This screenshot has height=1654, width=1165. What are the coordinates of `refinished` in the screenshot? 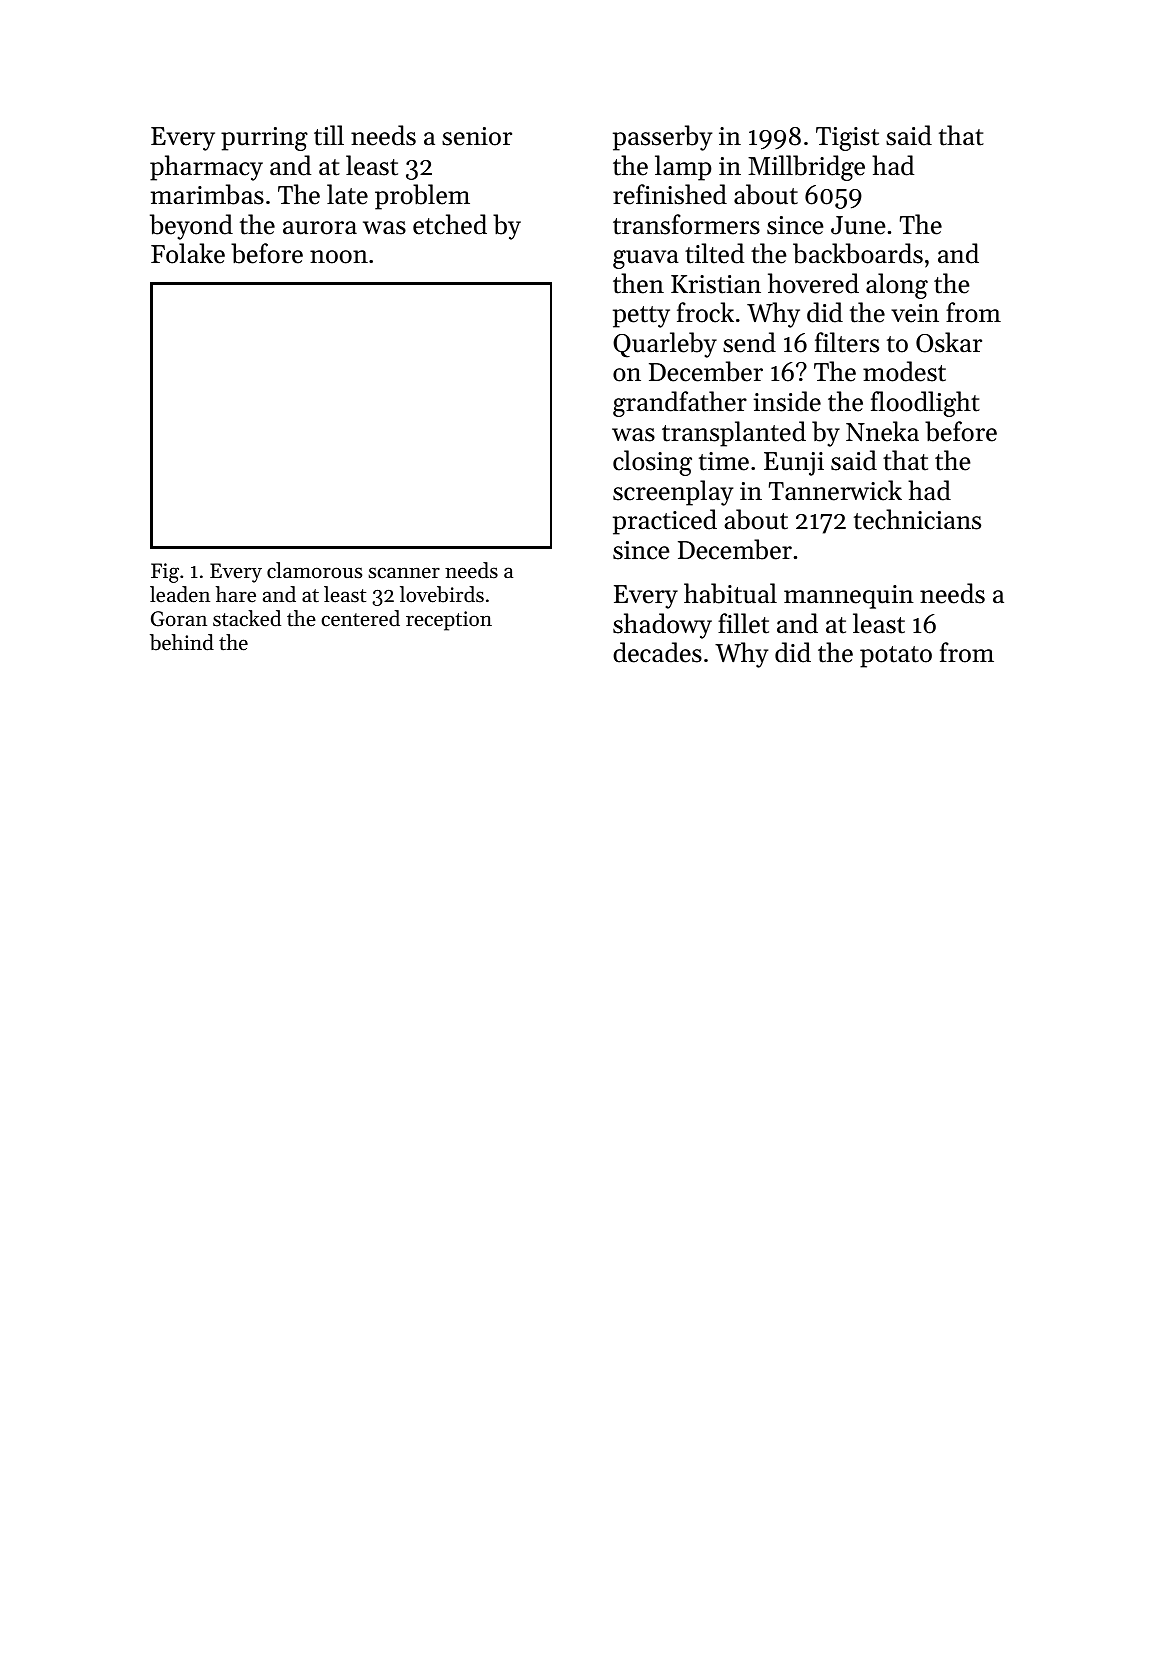 It's located at (670, 194).
